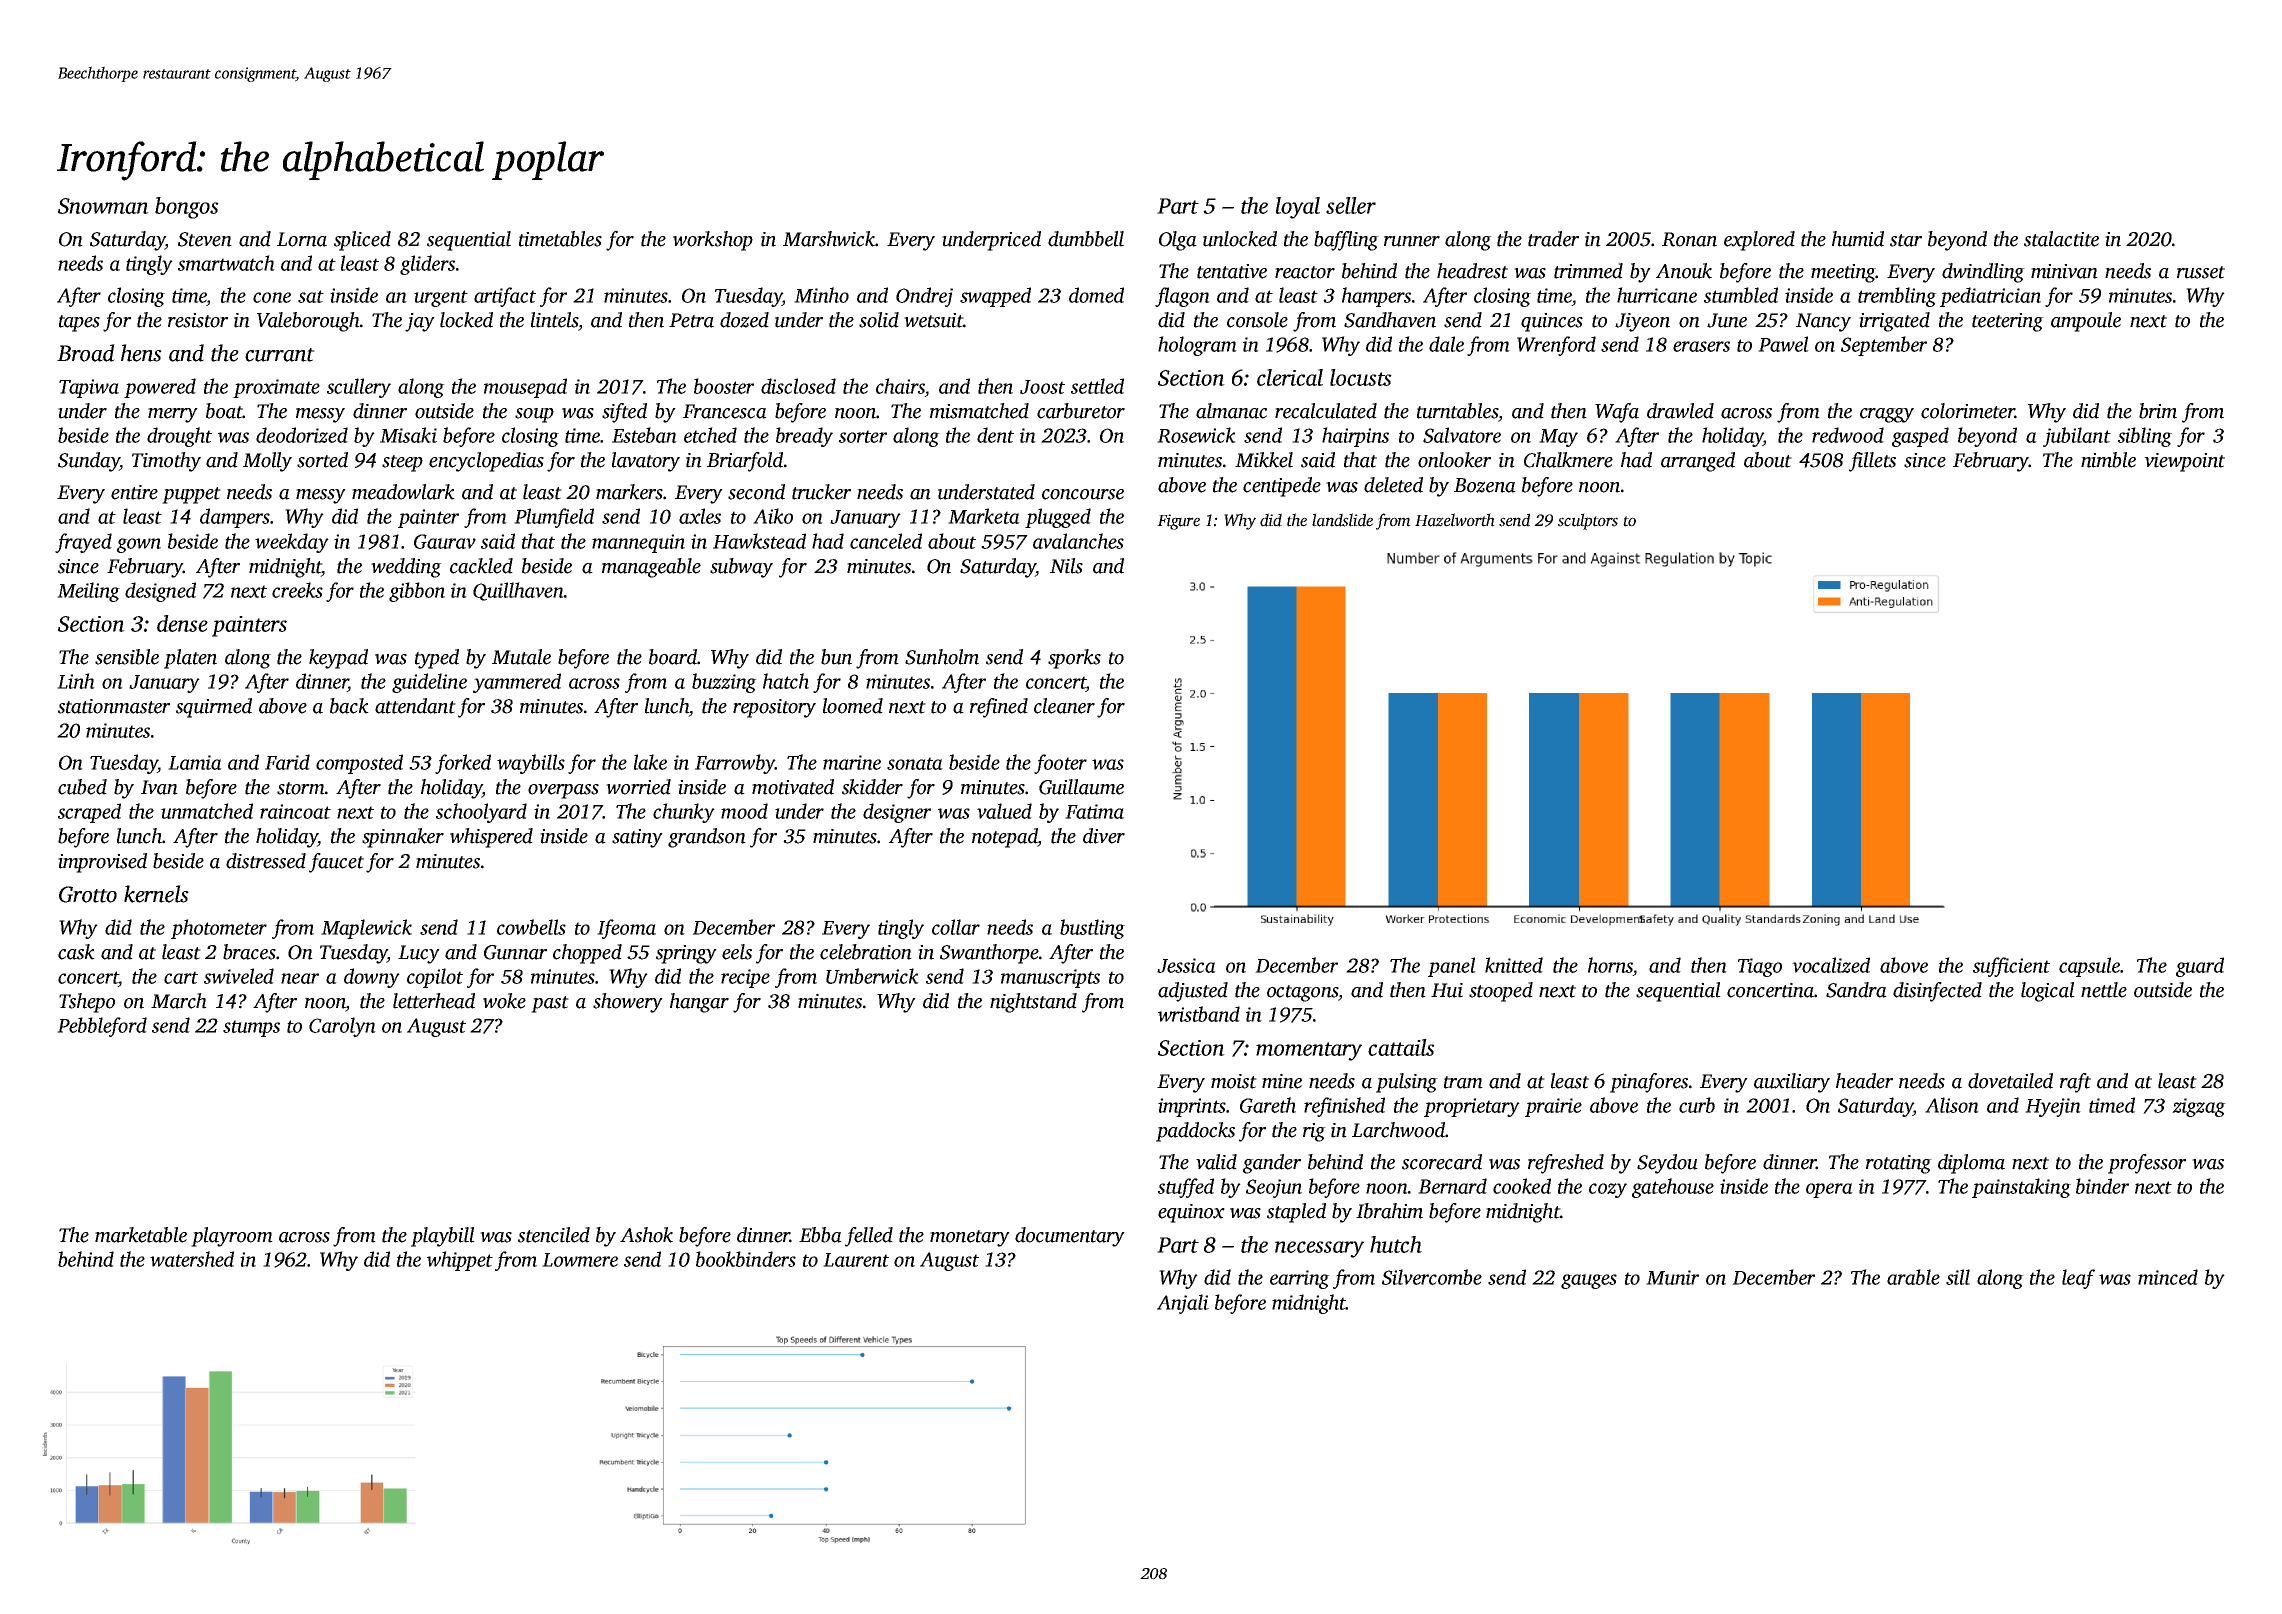 This screenshot has height=1614, width=2282. Describe the element at coordinates (853, 706) in the screenshot. I see `loomed` at that location.
